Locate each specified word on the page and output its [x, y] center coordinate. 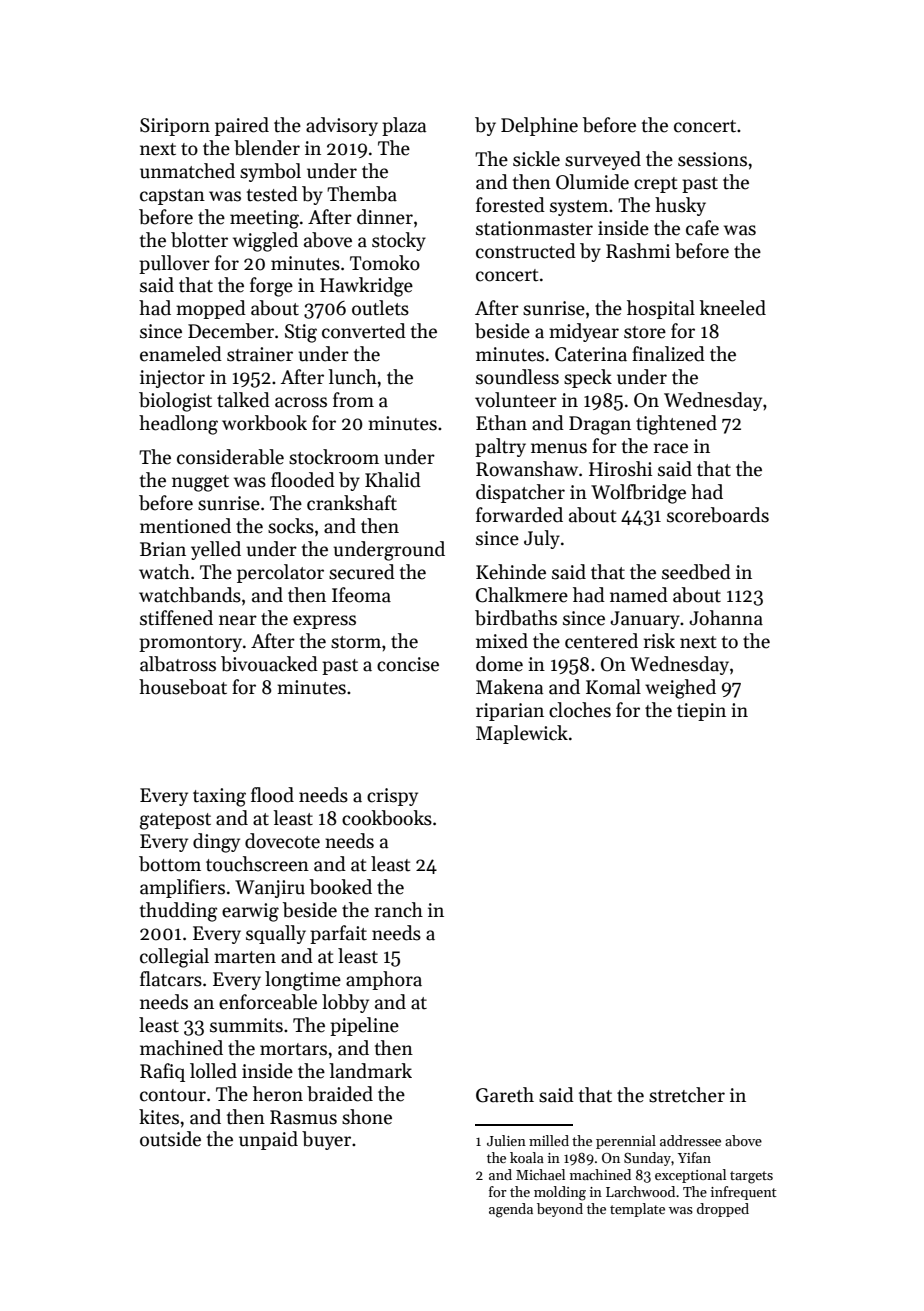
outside [170, 1139]
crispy [392, 797]
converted [364, 331]
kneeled [733, 308]
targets [751, 1177]
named [639, 595]
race [671, 448]
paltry [500, 447]
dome [499, 664]
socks [291, 526]
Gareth [505, 1095]
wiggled [265, 242]
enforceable [268, 1002]
